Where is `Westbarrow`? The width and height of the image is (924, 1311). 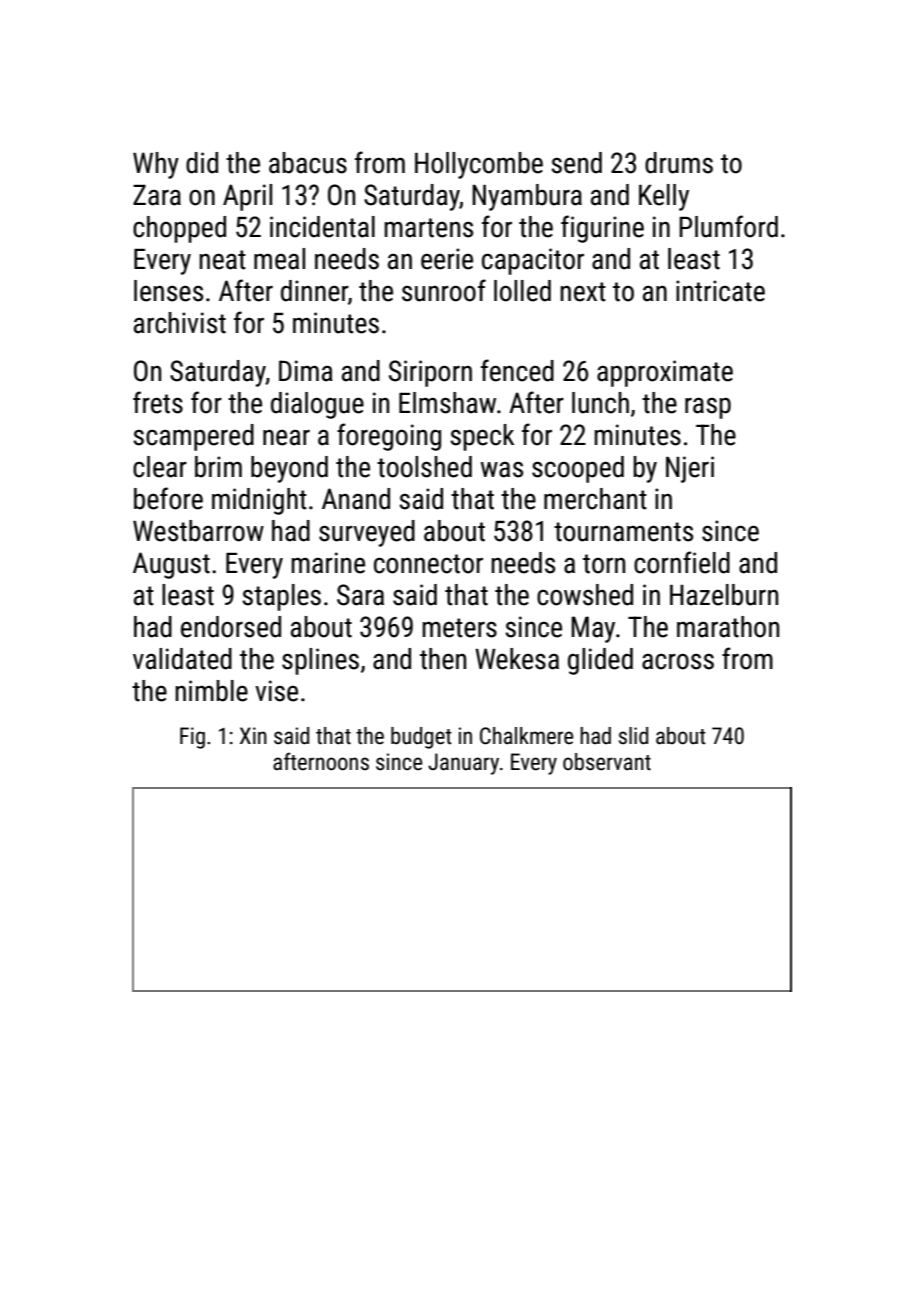
Westbarrow is located at coordinates (198, 531).
